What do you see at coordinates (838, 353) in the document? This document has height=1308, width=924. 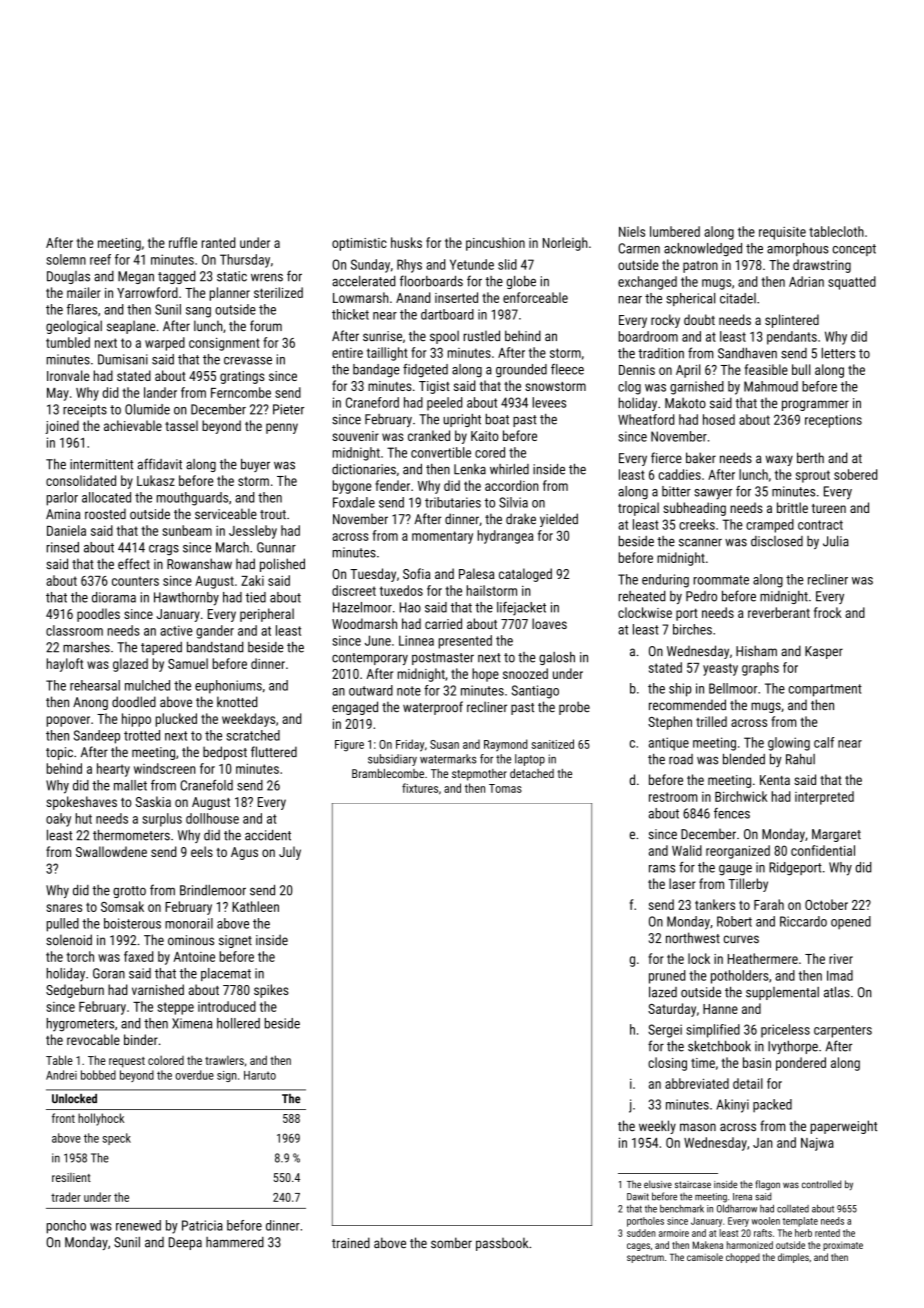 I see `letters` at bounding box center [838, 353].
